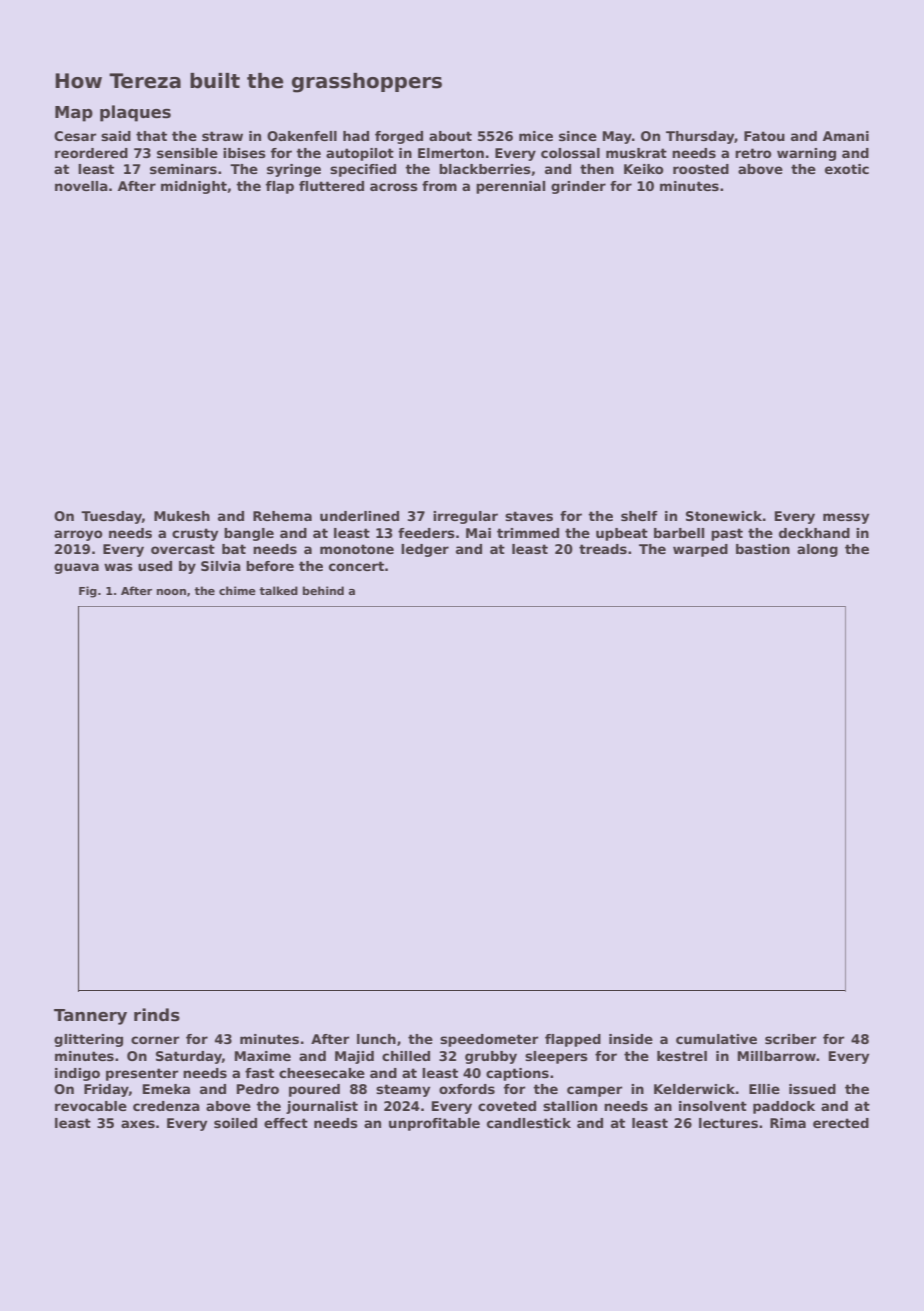  Describe the element at coordinates (244, 153) in the document. I see `ibises` at that location.
